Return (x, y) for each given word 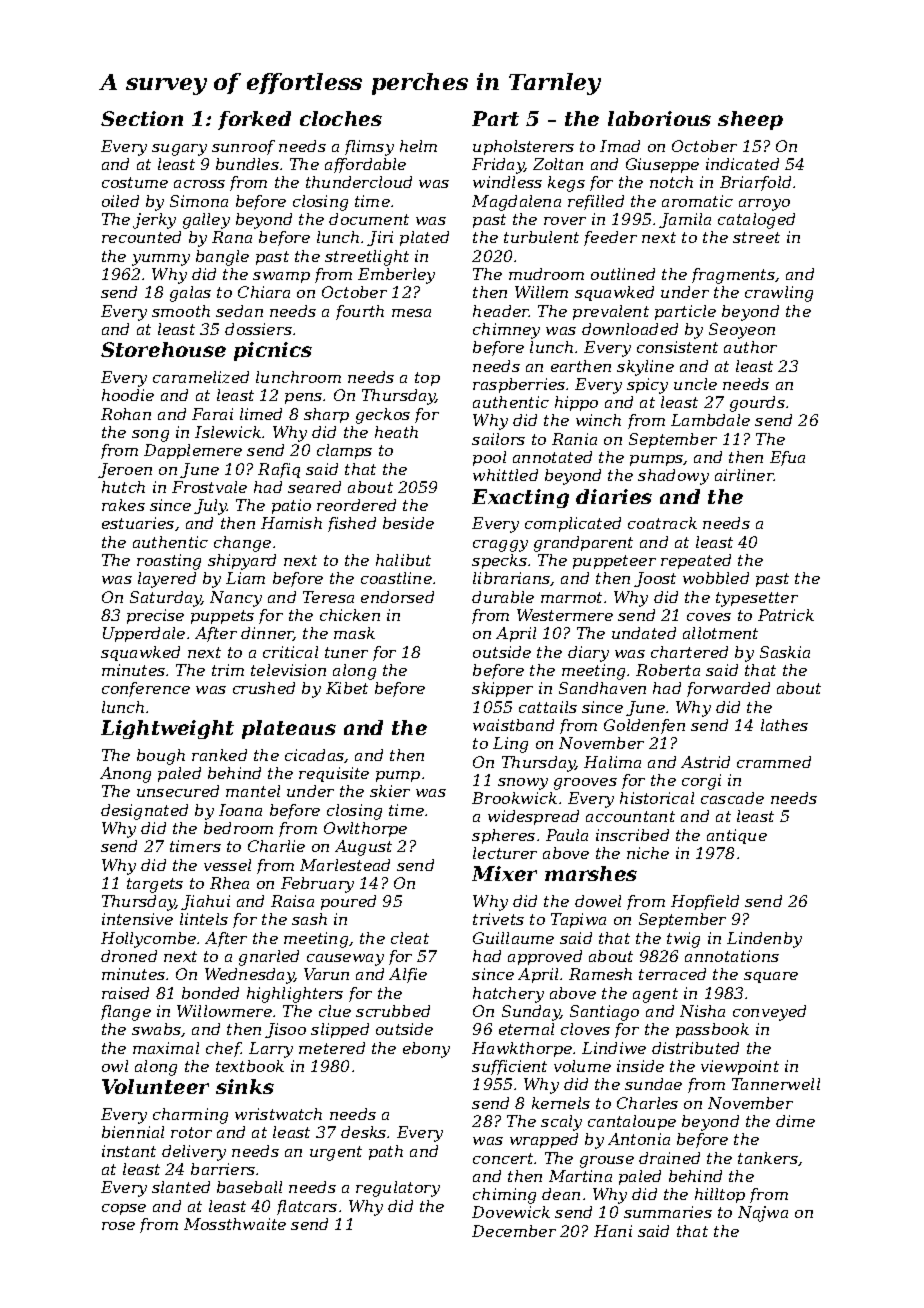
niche (648, 853)
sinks (245, 1086)
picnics (273, 351)
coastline (396, 578)
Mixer (504, 873)
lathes (784, 725)
